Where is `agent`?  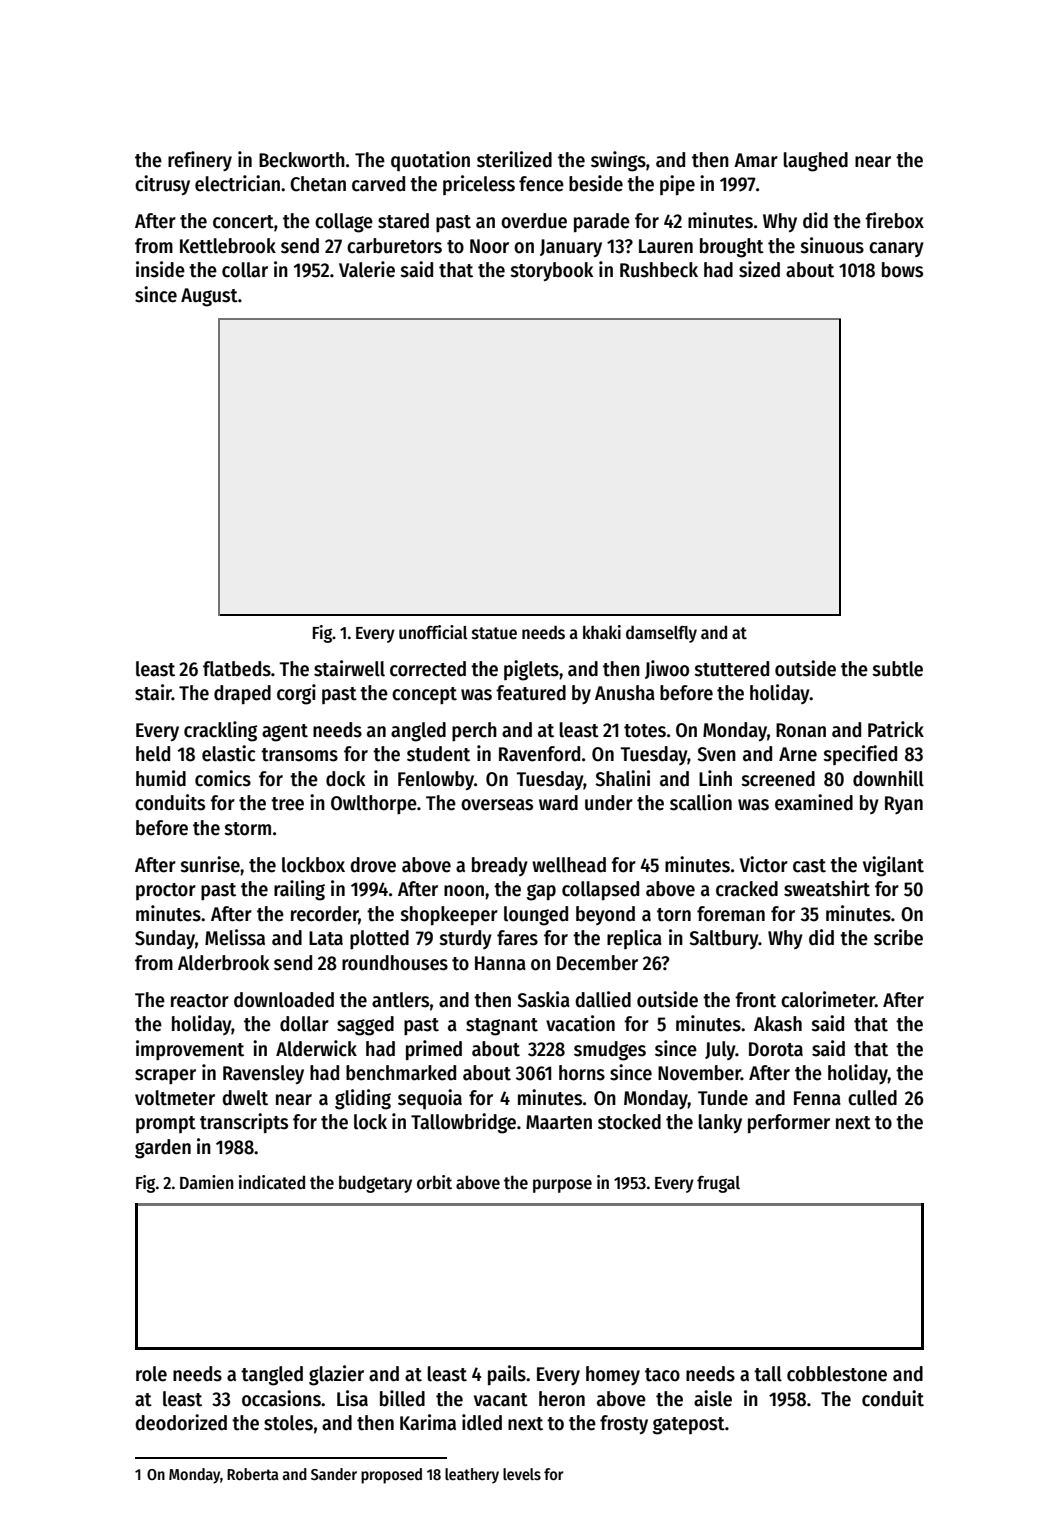
agent is located at coordinates (285, 733).
